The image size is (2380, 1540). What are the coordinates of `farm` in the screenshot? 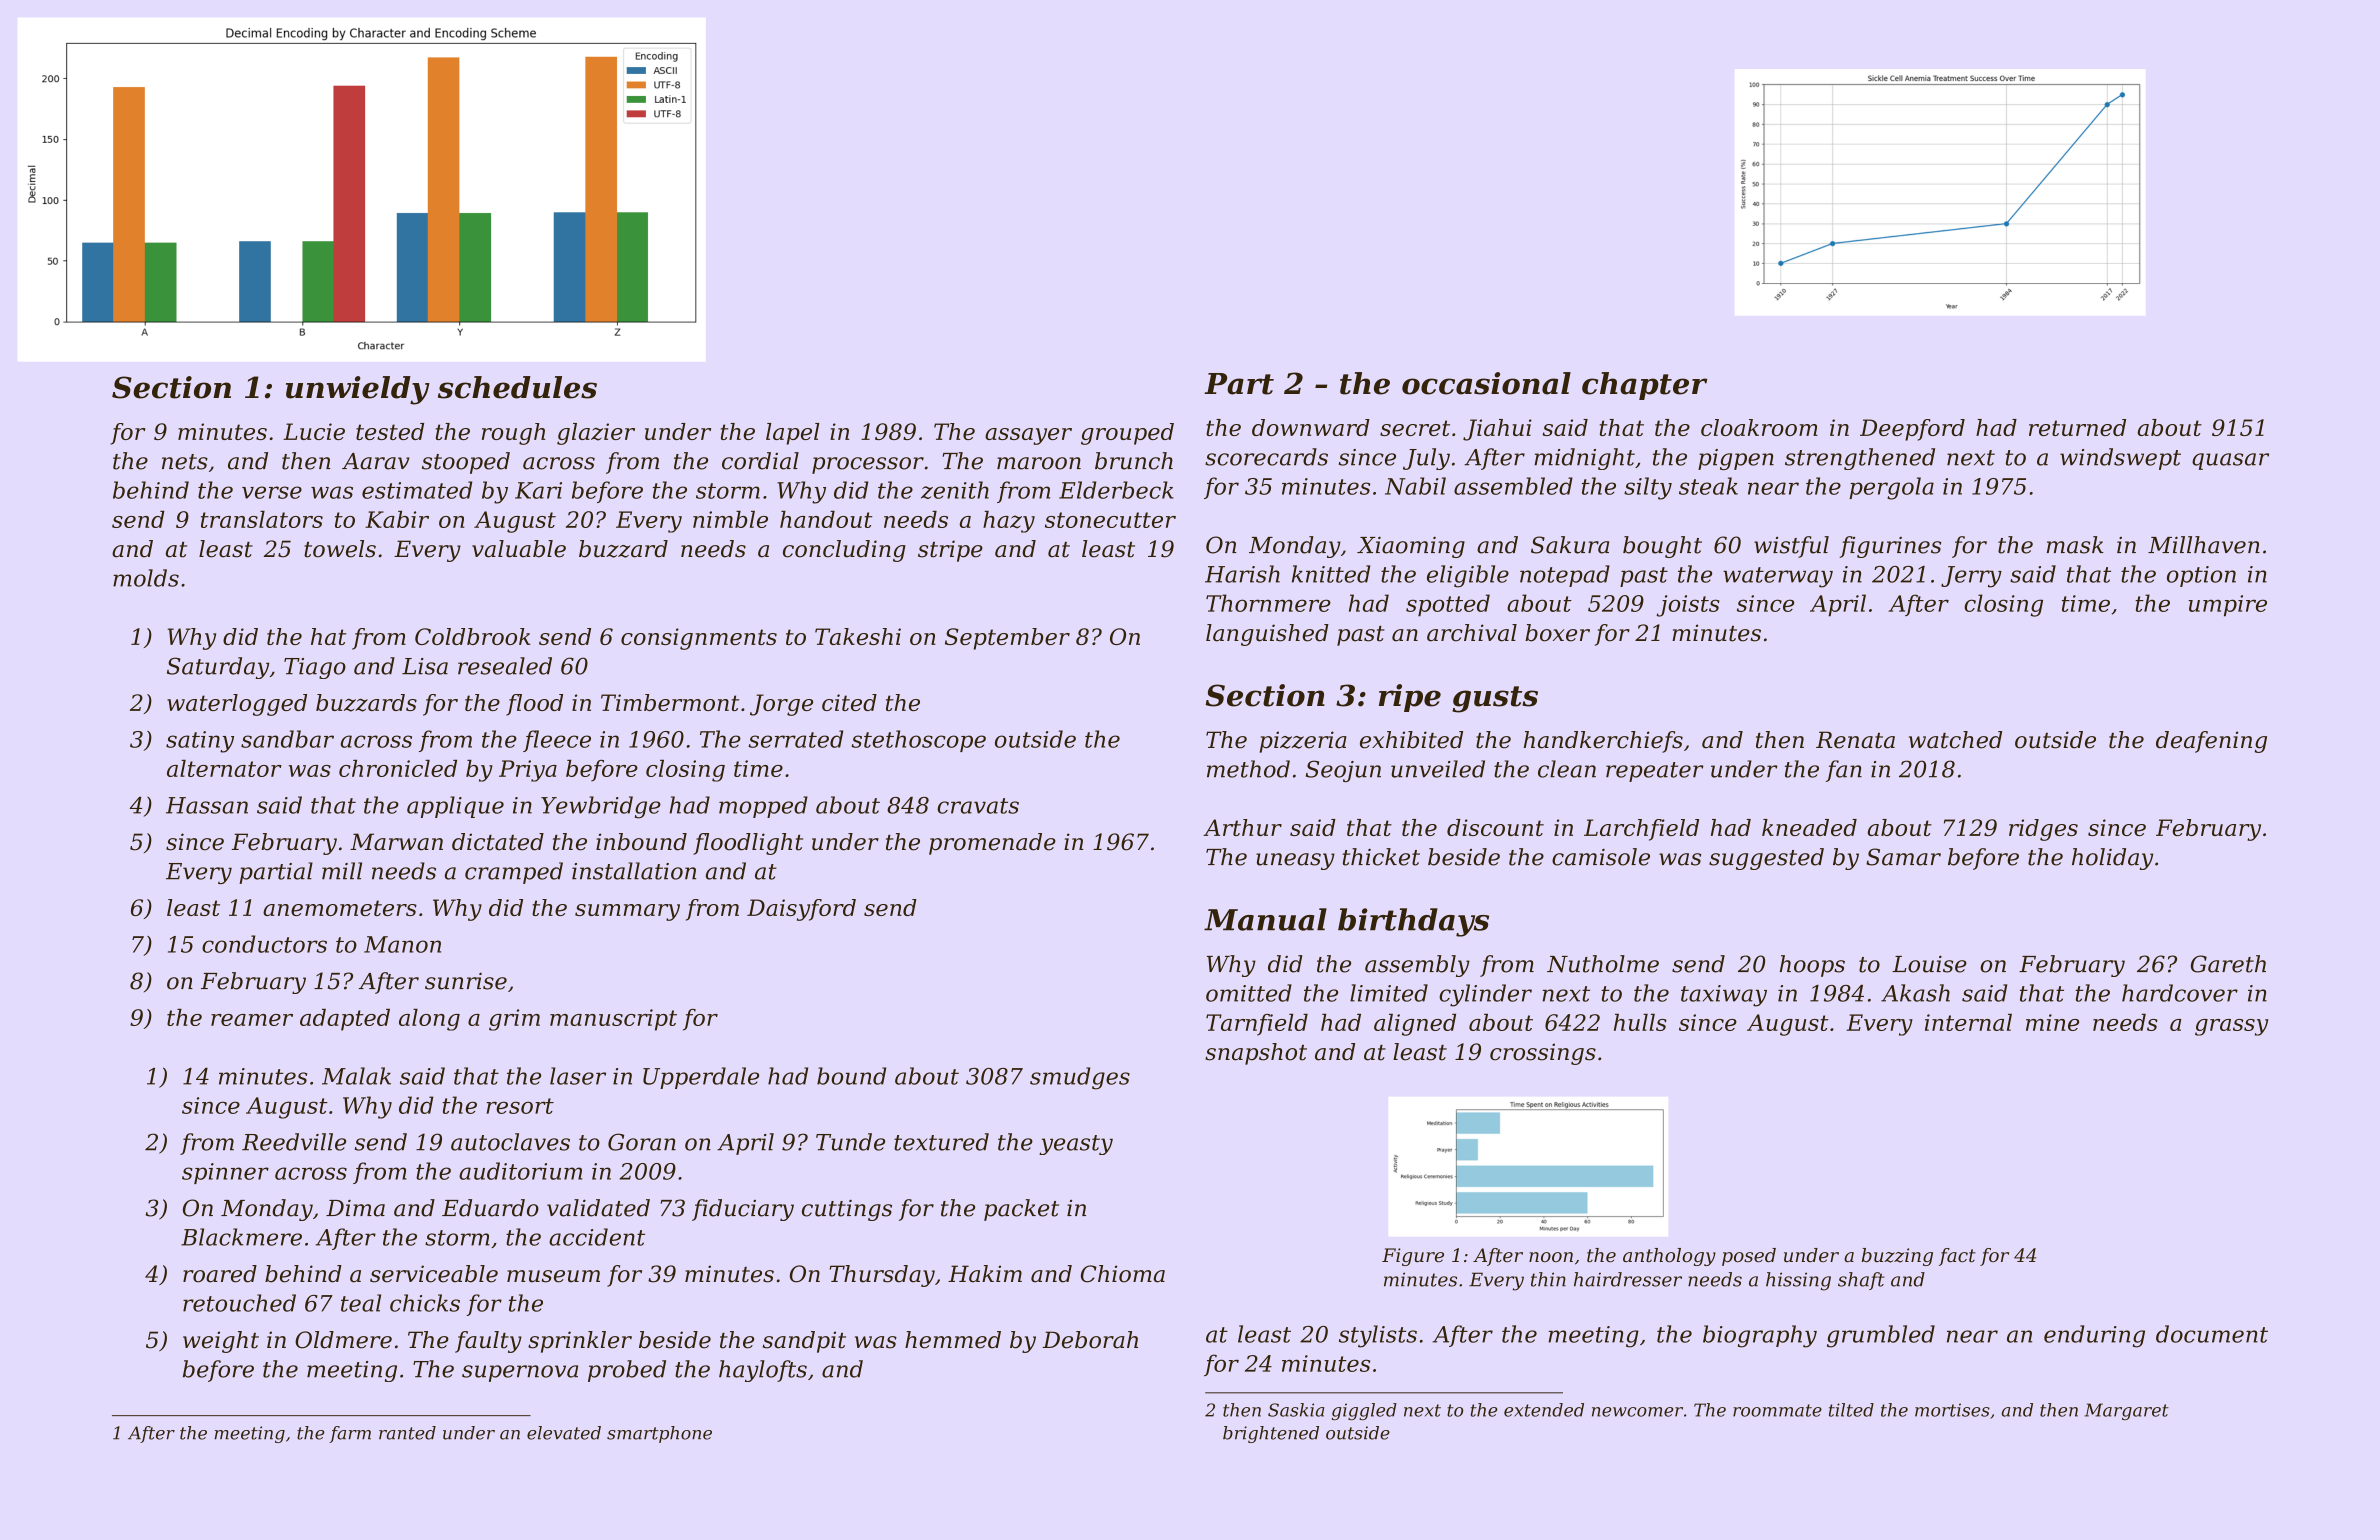 It's located at (350, 1434).
